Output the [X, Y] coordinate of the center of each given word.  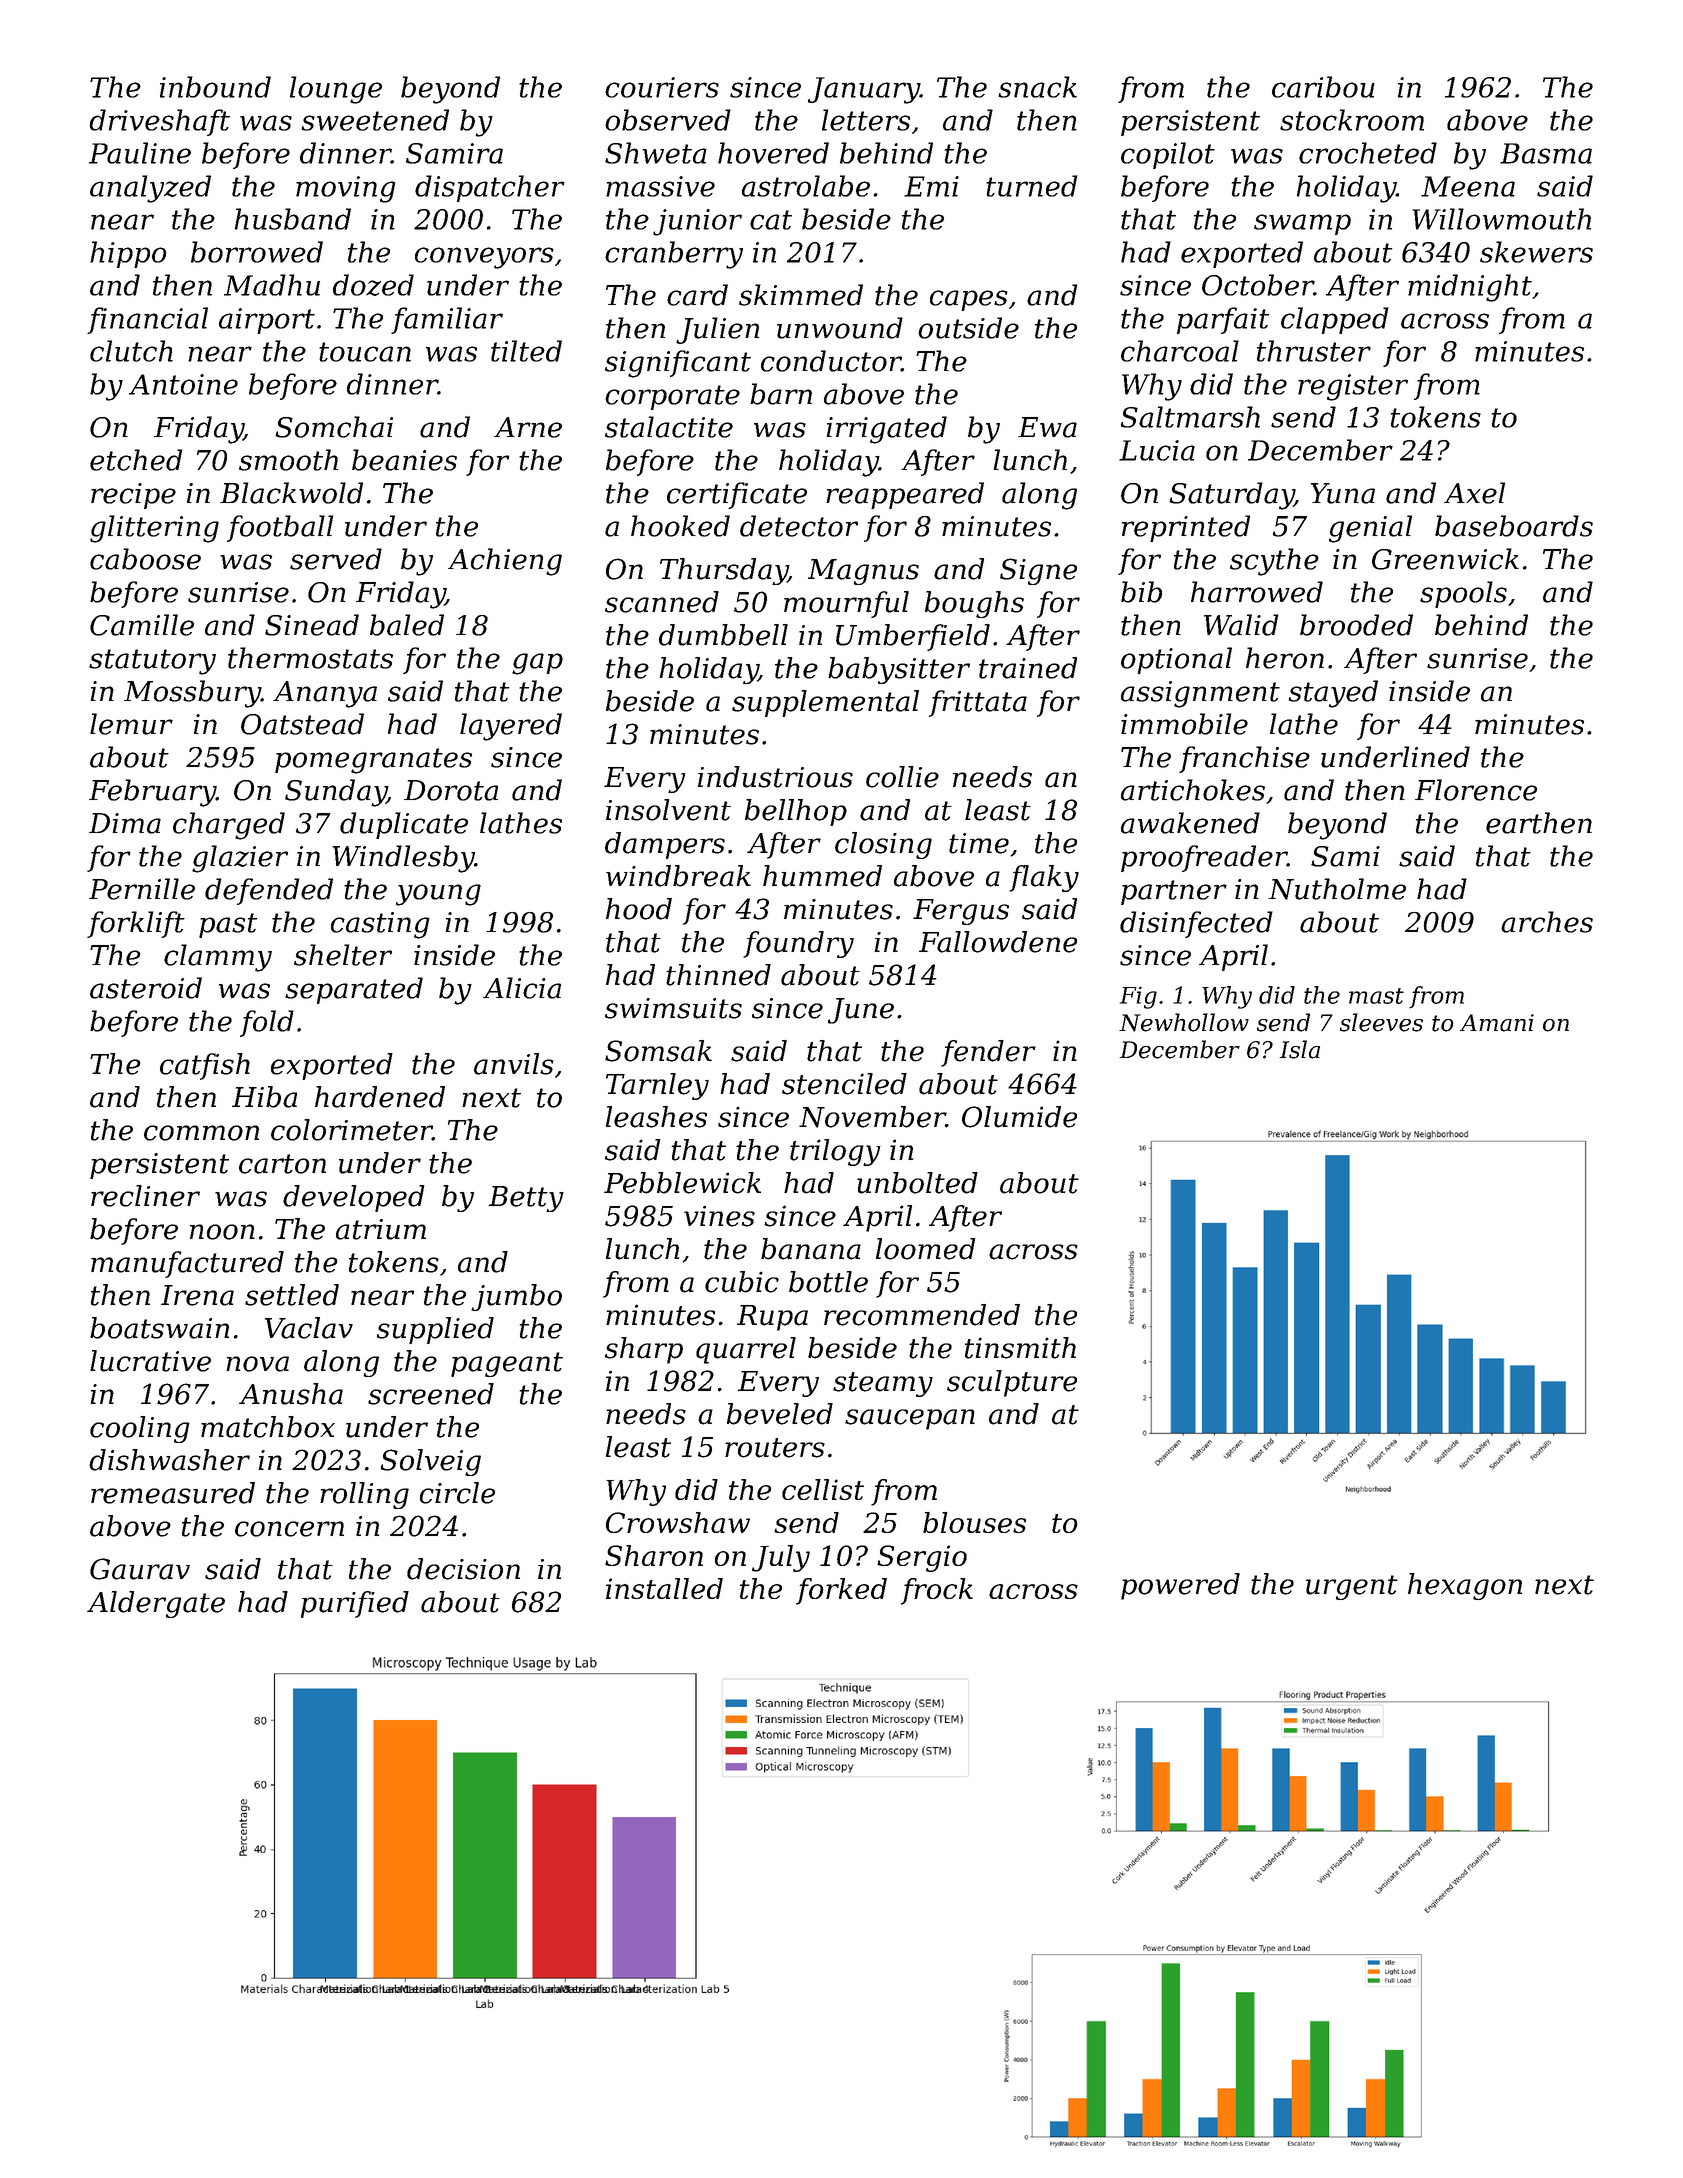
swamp [1302, 224]
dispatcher [490, 188]
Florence [1476, 790]
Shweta [656, 153]
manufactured [187, 1264]
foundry [798, 944]
